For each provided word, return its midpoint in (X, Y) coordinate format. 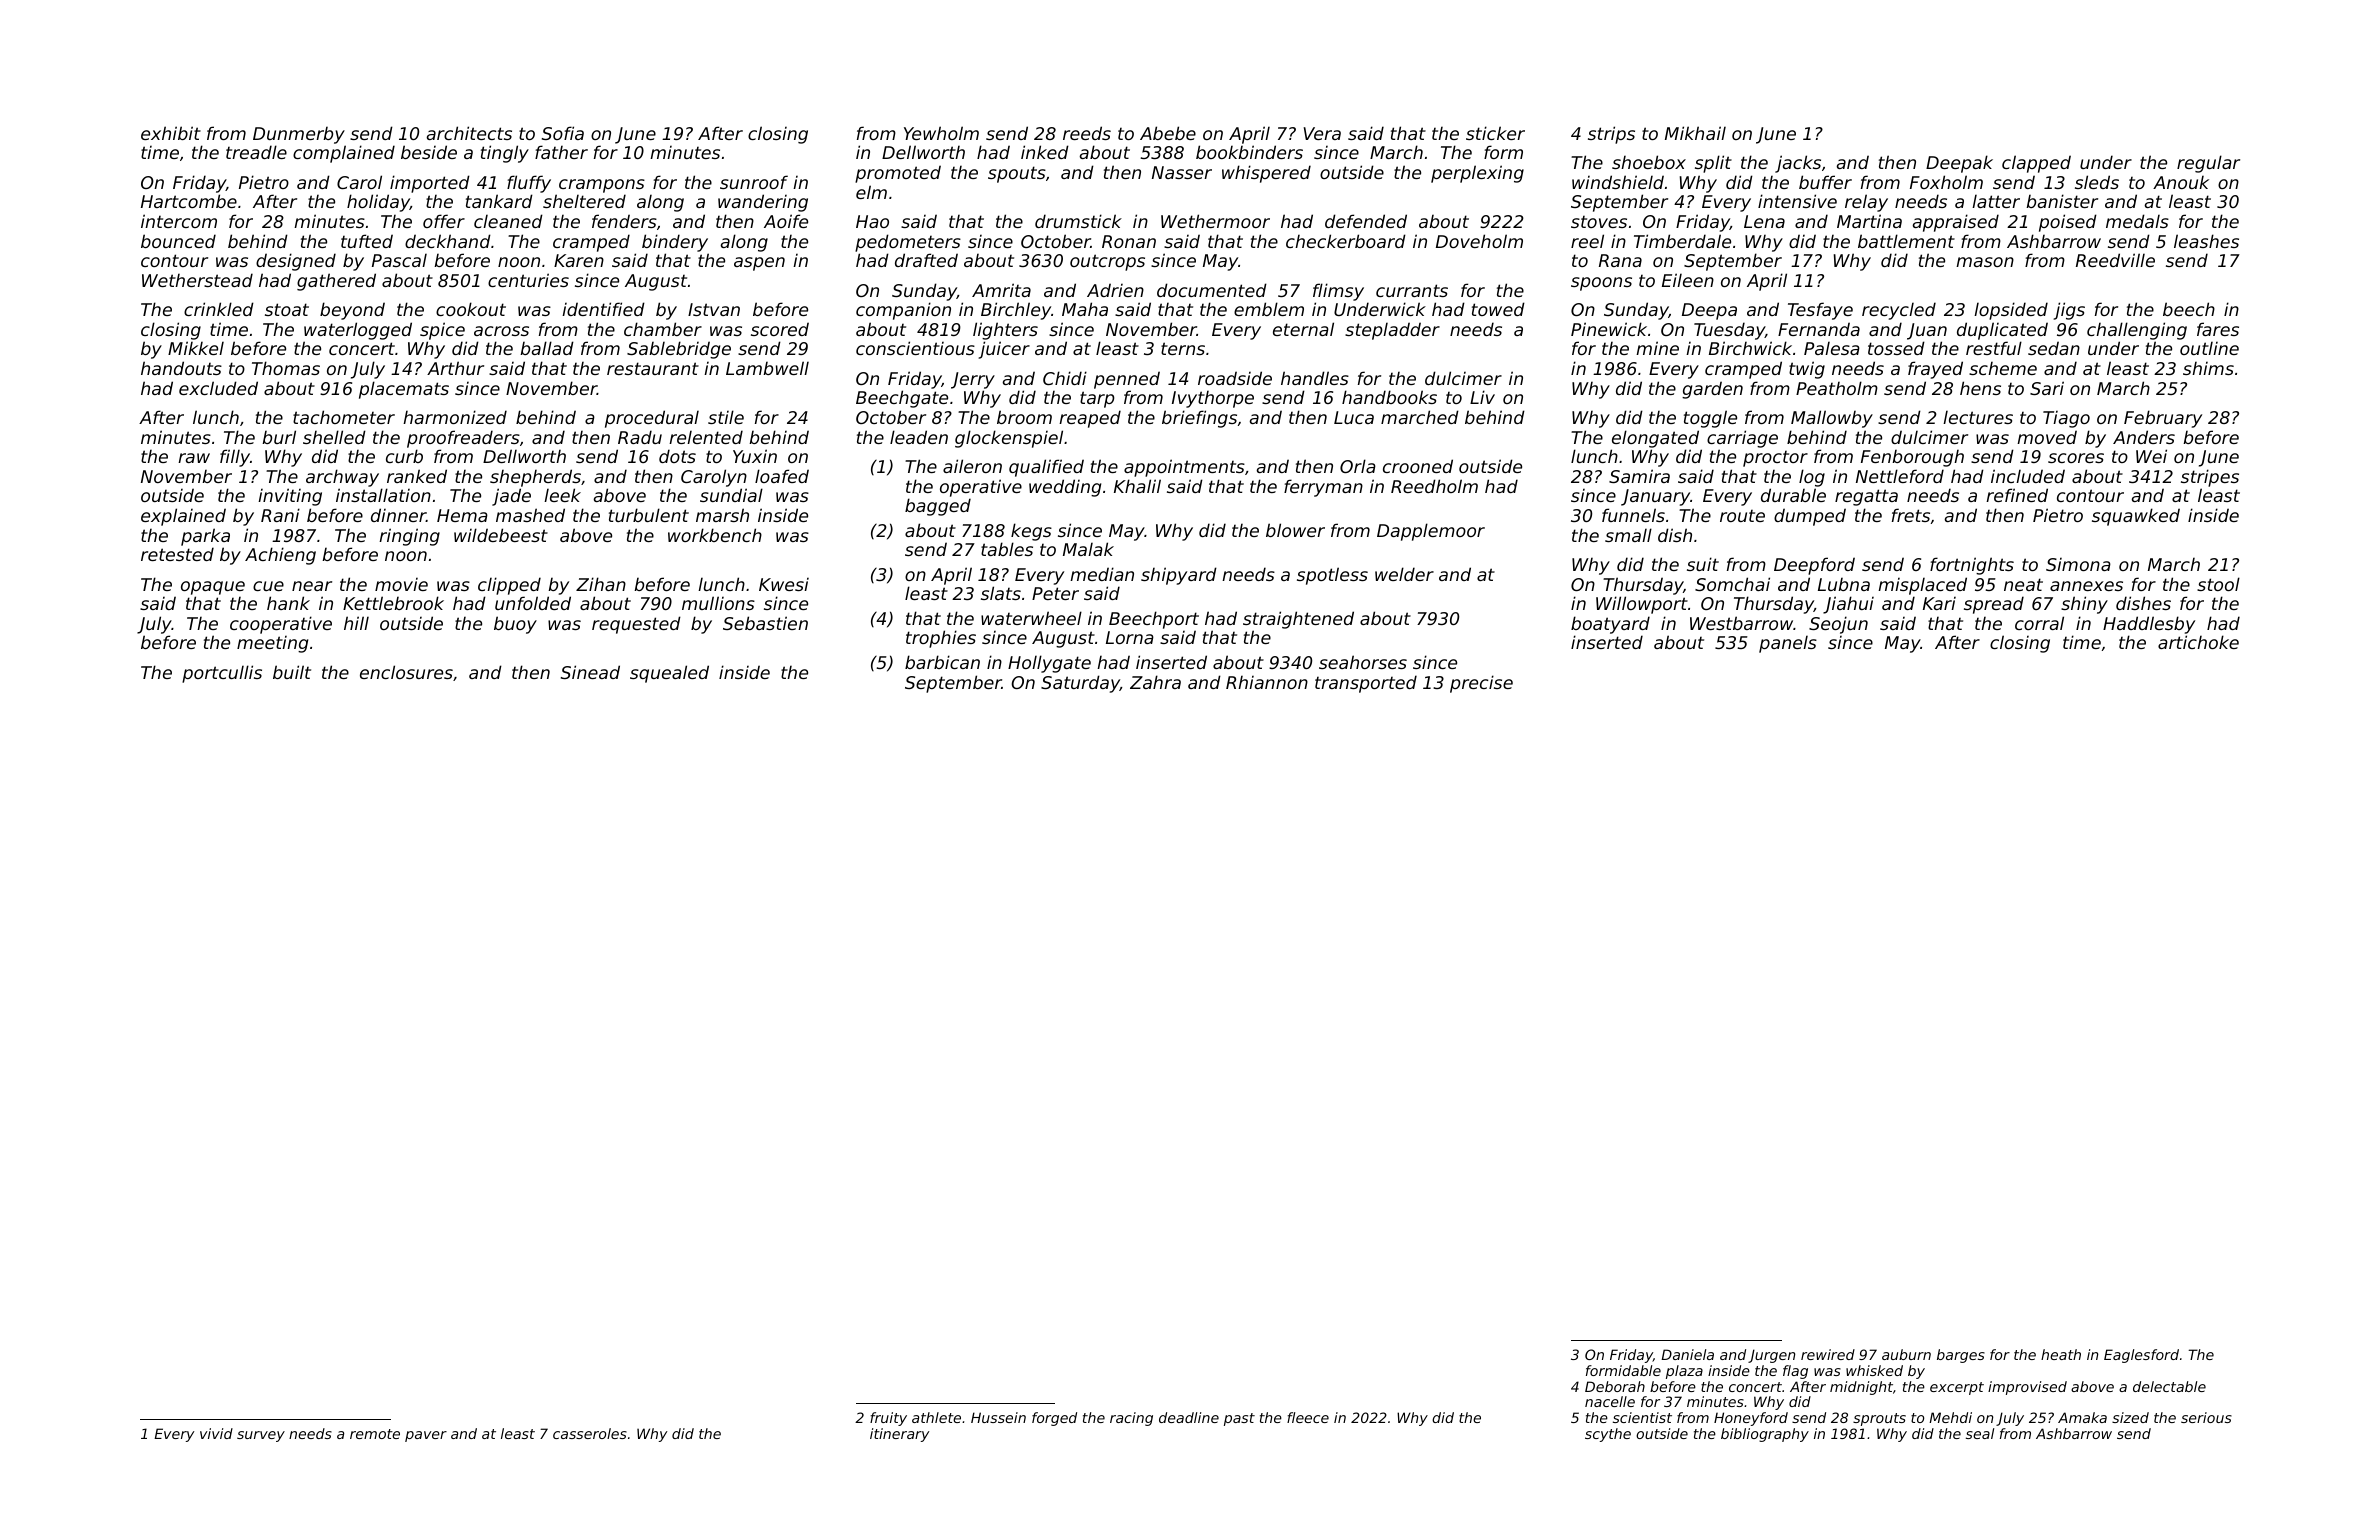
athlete (936, 1417)
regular (2208, 164)
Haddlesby (2149, 625)
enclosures (406, 672)
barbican (942, 662)
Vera (1322, 133)
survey (261, 1436)
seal (1980, 1433)
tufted (367, 241)
